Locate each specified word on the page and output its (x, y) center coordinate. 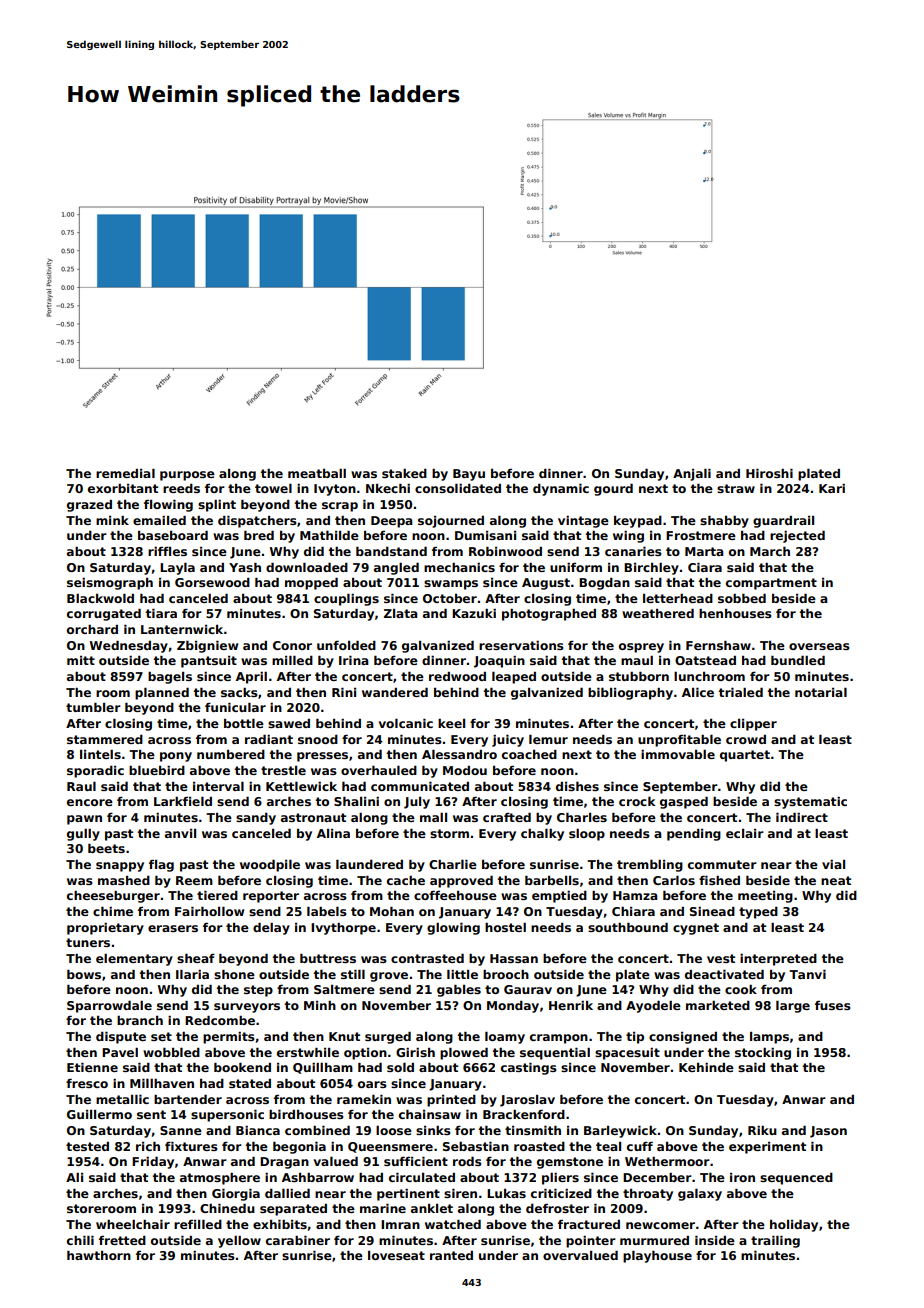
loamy (505, 1038)
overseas (819, 646)
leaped (514, 678)
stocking (763, 1054)
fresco (87, 1083)
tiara (161, 613)
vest (721, 958)
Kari (832, 488)
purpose (187, 476)
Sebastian (476, 1146)
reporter (271, 897)
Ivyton (335, 490)
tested (87, 1146)
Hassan (514, 958)
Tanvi (807, 974)
